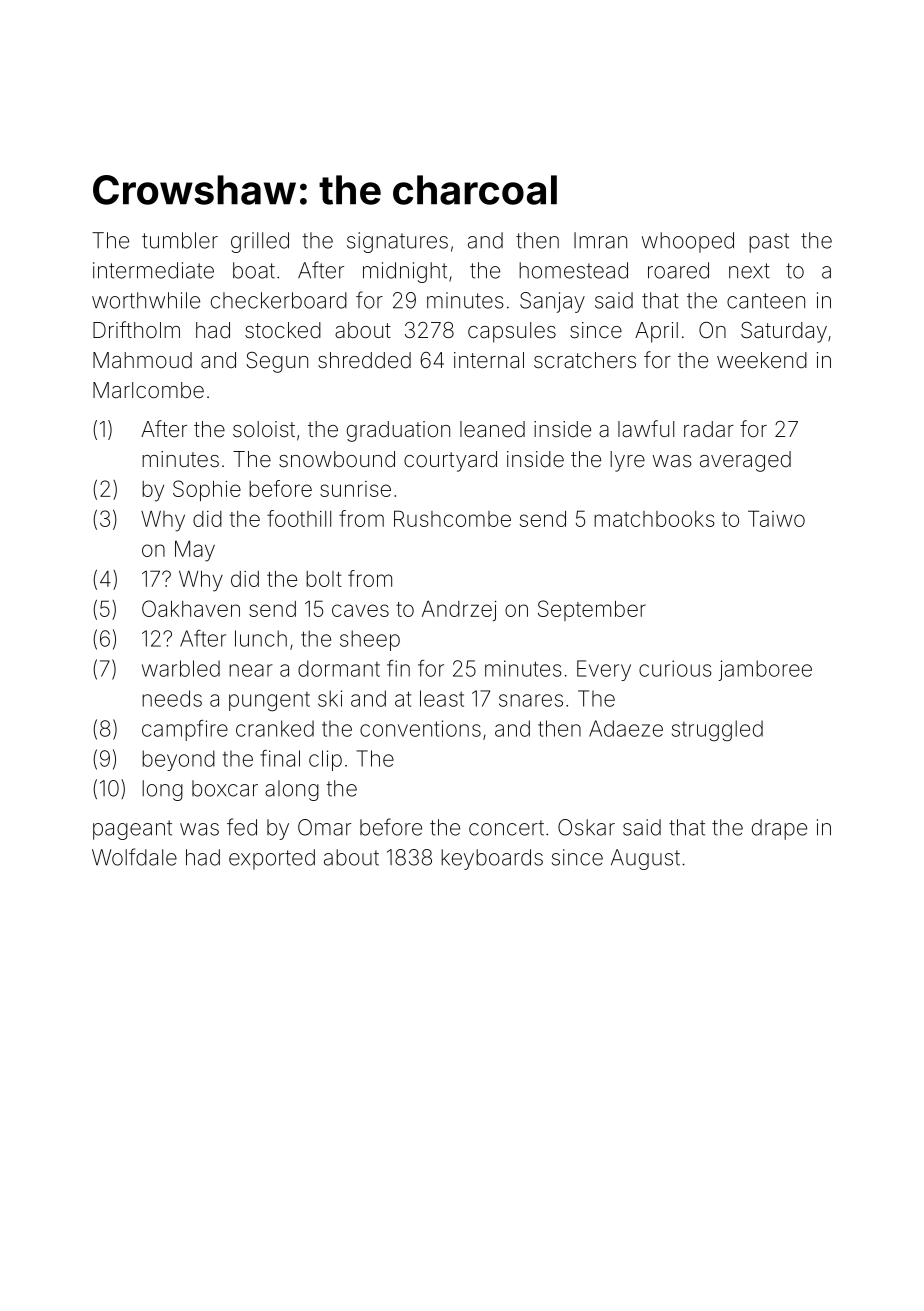 The height and width of the screenshot is (1311, 924). I want to click on shredded, so click(364, 360).
